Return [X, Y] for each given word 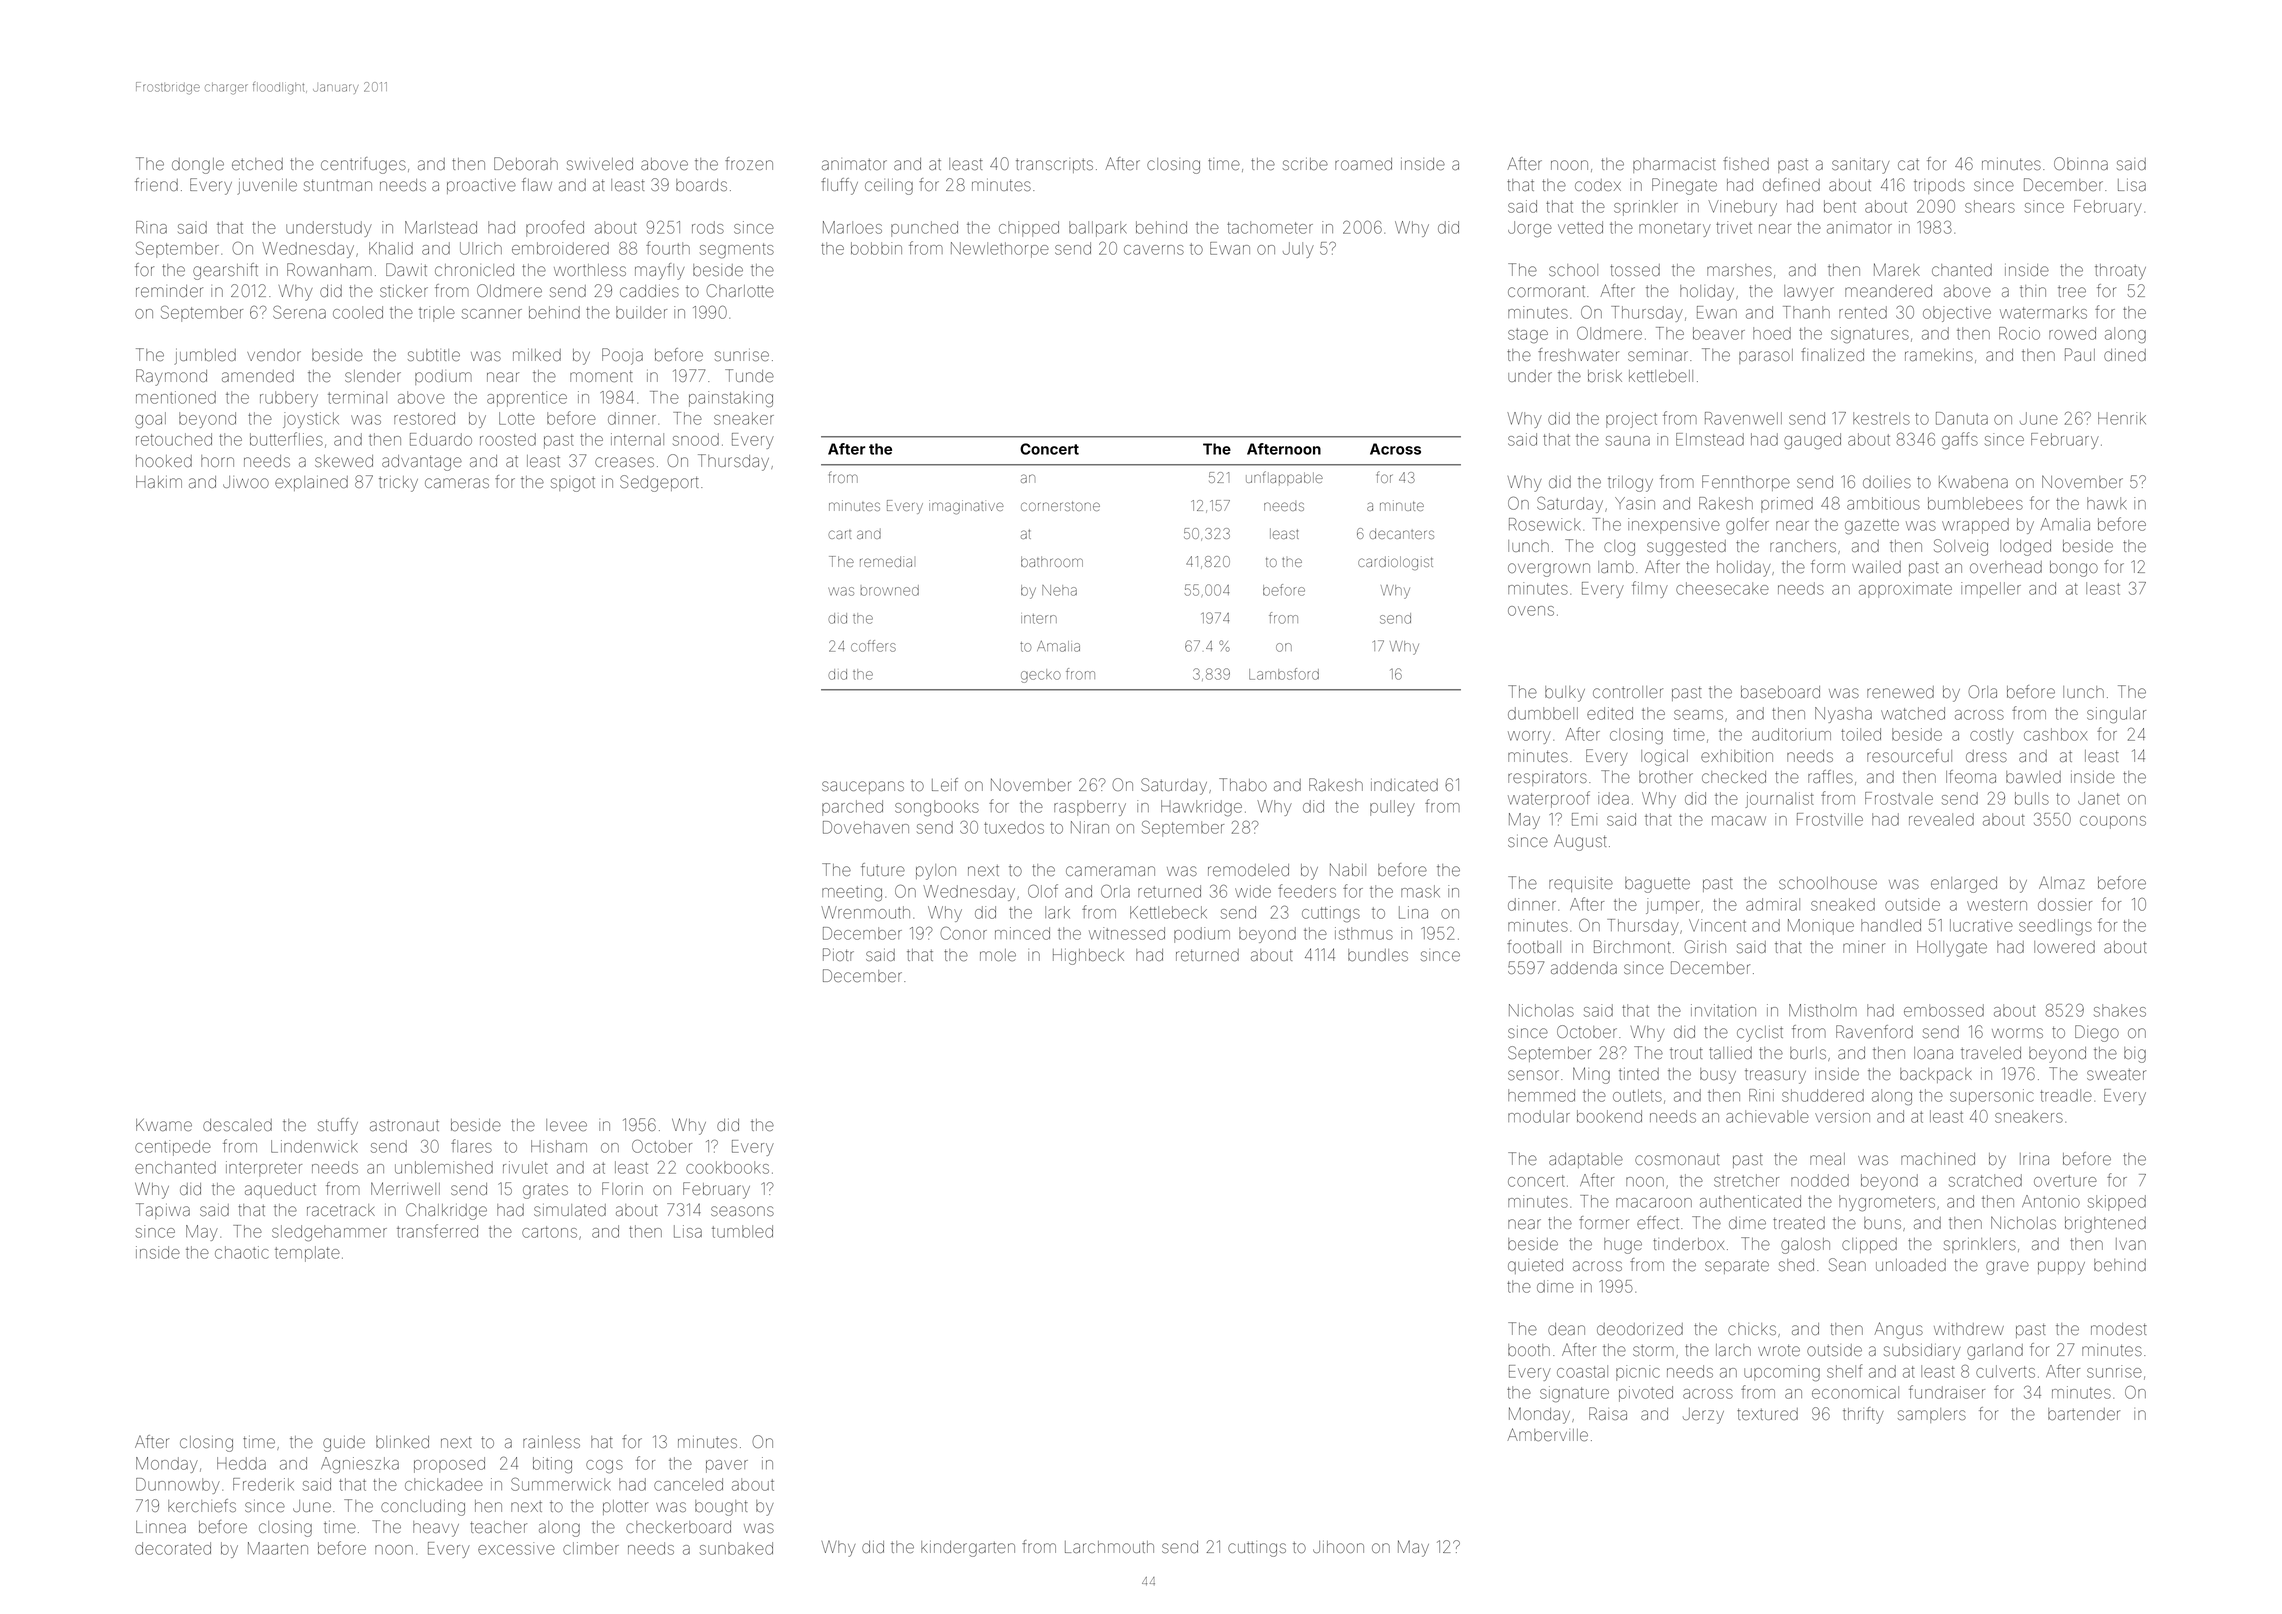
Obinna [2081, 163]
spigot [573, 484]
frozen [749, 163]
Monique [1821, 927]
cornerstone [1060, 506]
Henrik [2122, 418]
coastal [1582, 1371]
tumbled [742, 1231]
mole [998, 955]
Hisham [559, 1146]
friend [156, 184]
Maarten [278, 1548]
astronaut [404, 1125]
